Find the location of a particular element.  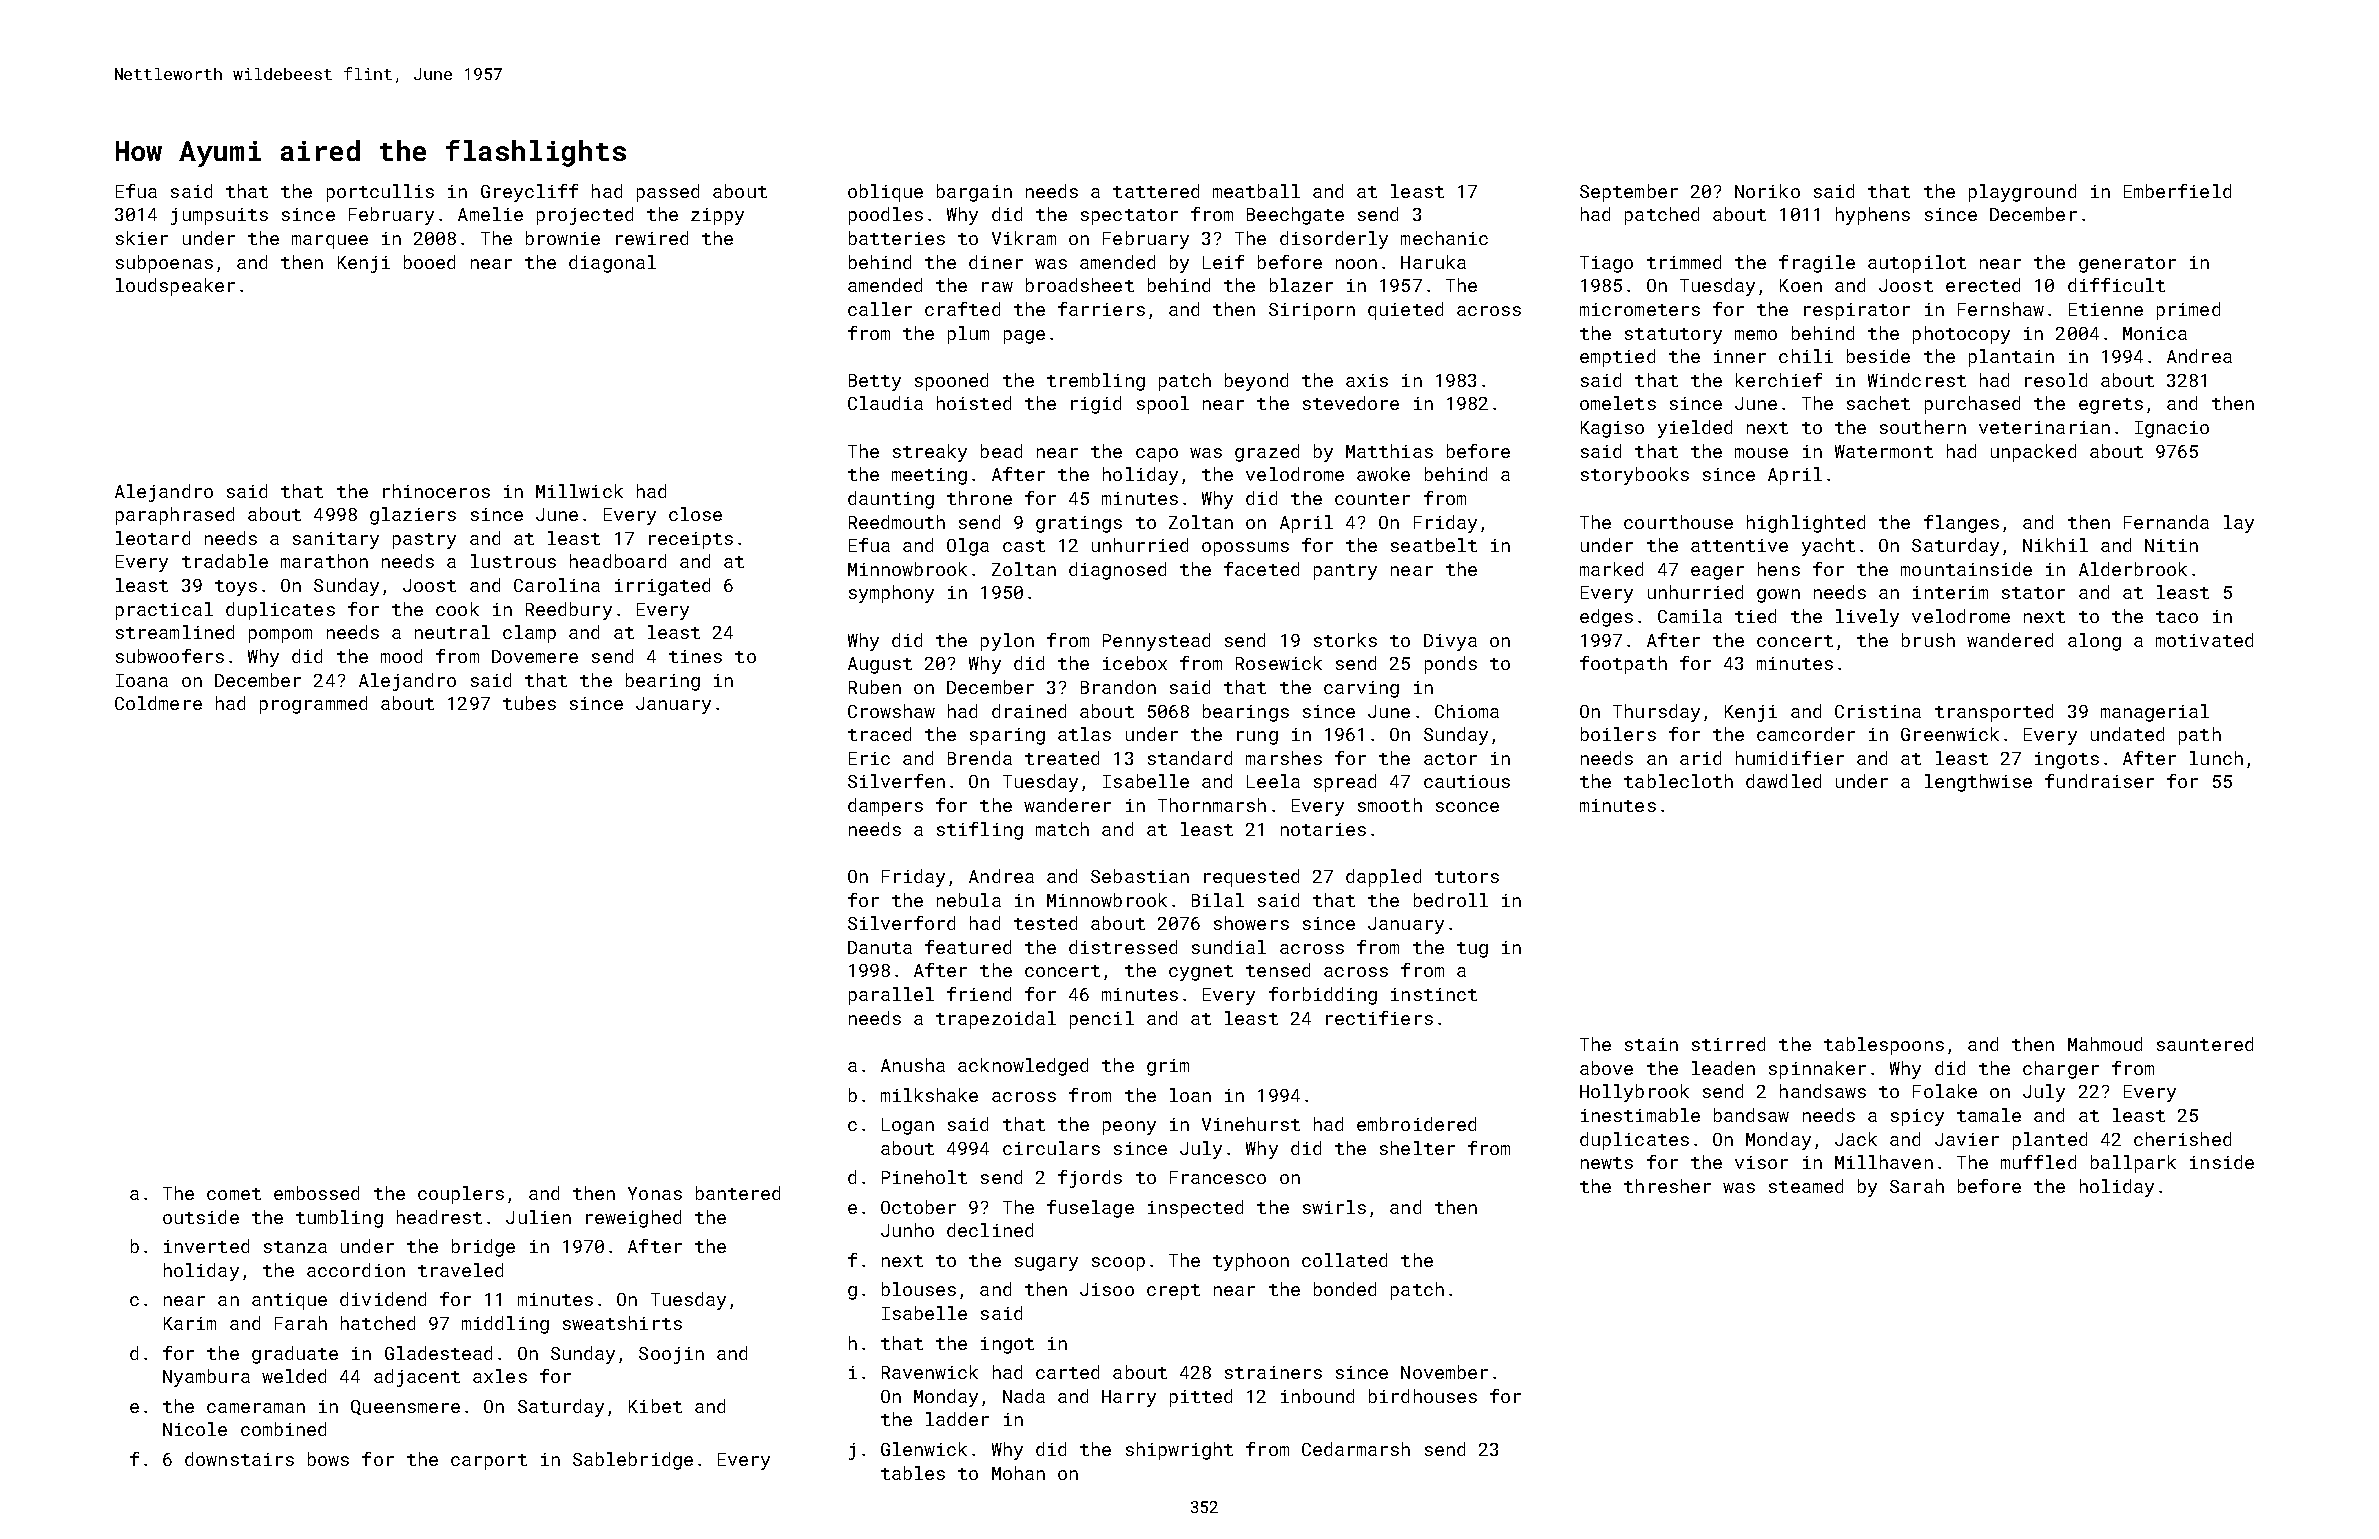

photocopy is located at coordinates (1961, 335).
